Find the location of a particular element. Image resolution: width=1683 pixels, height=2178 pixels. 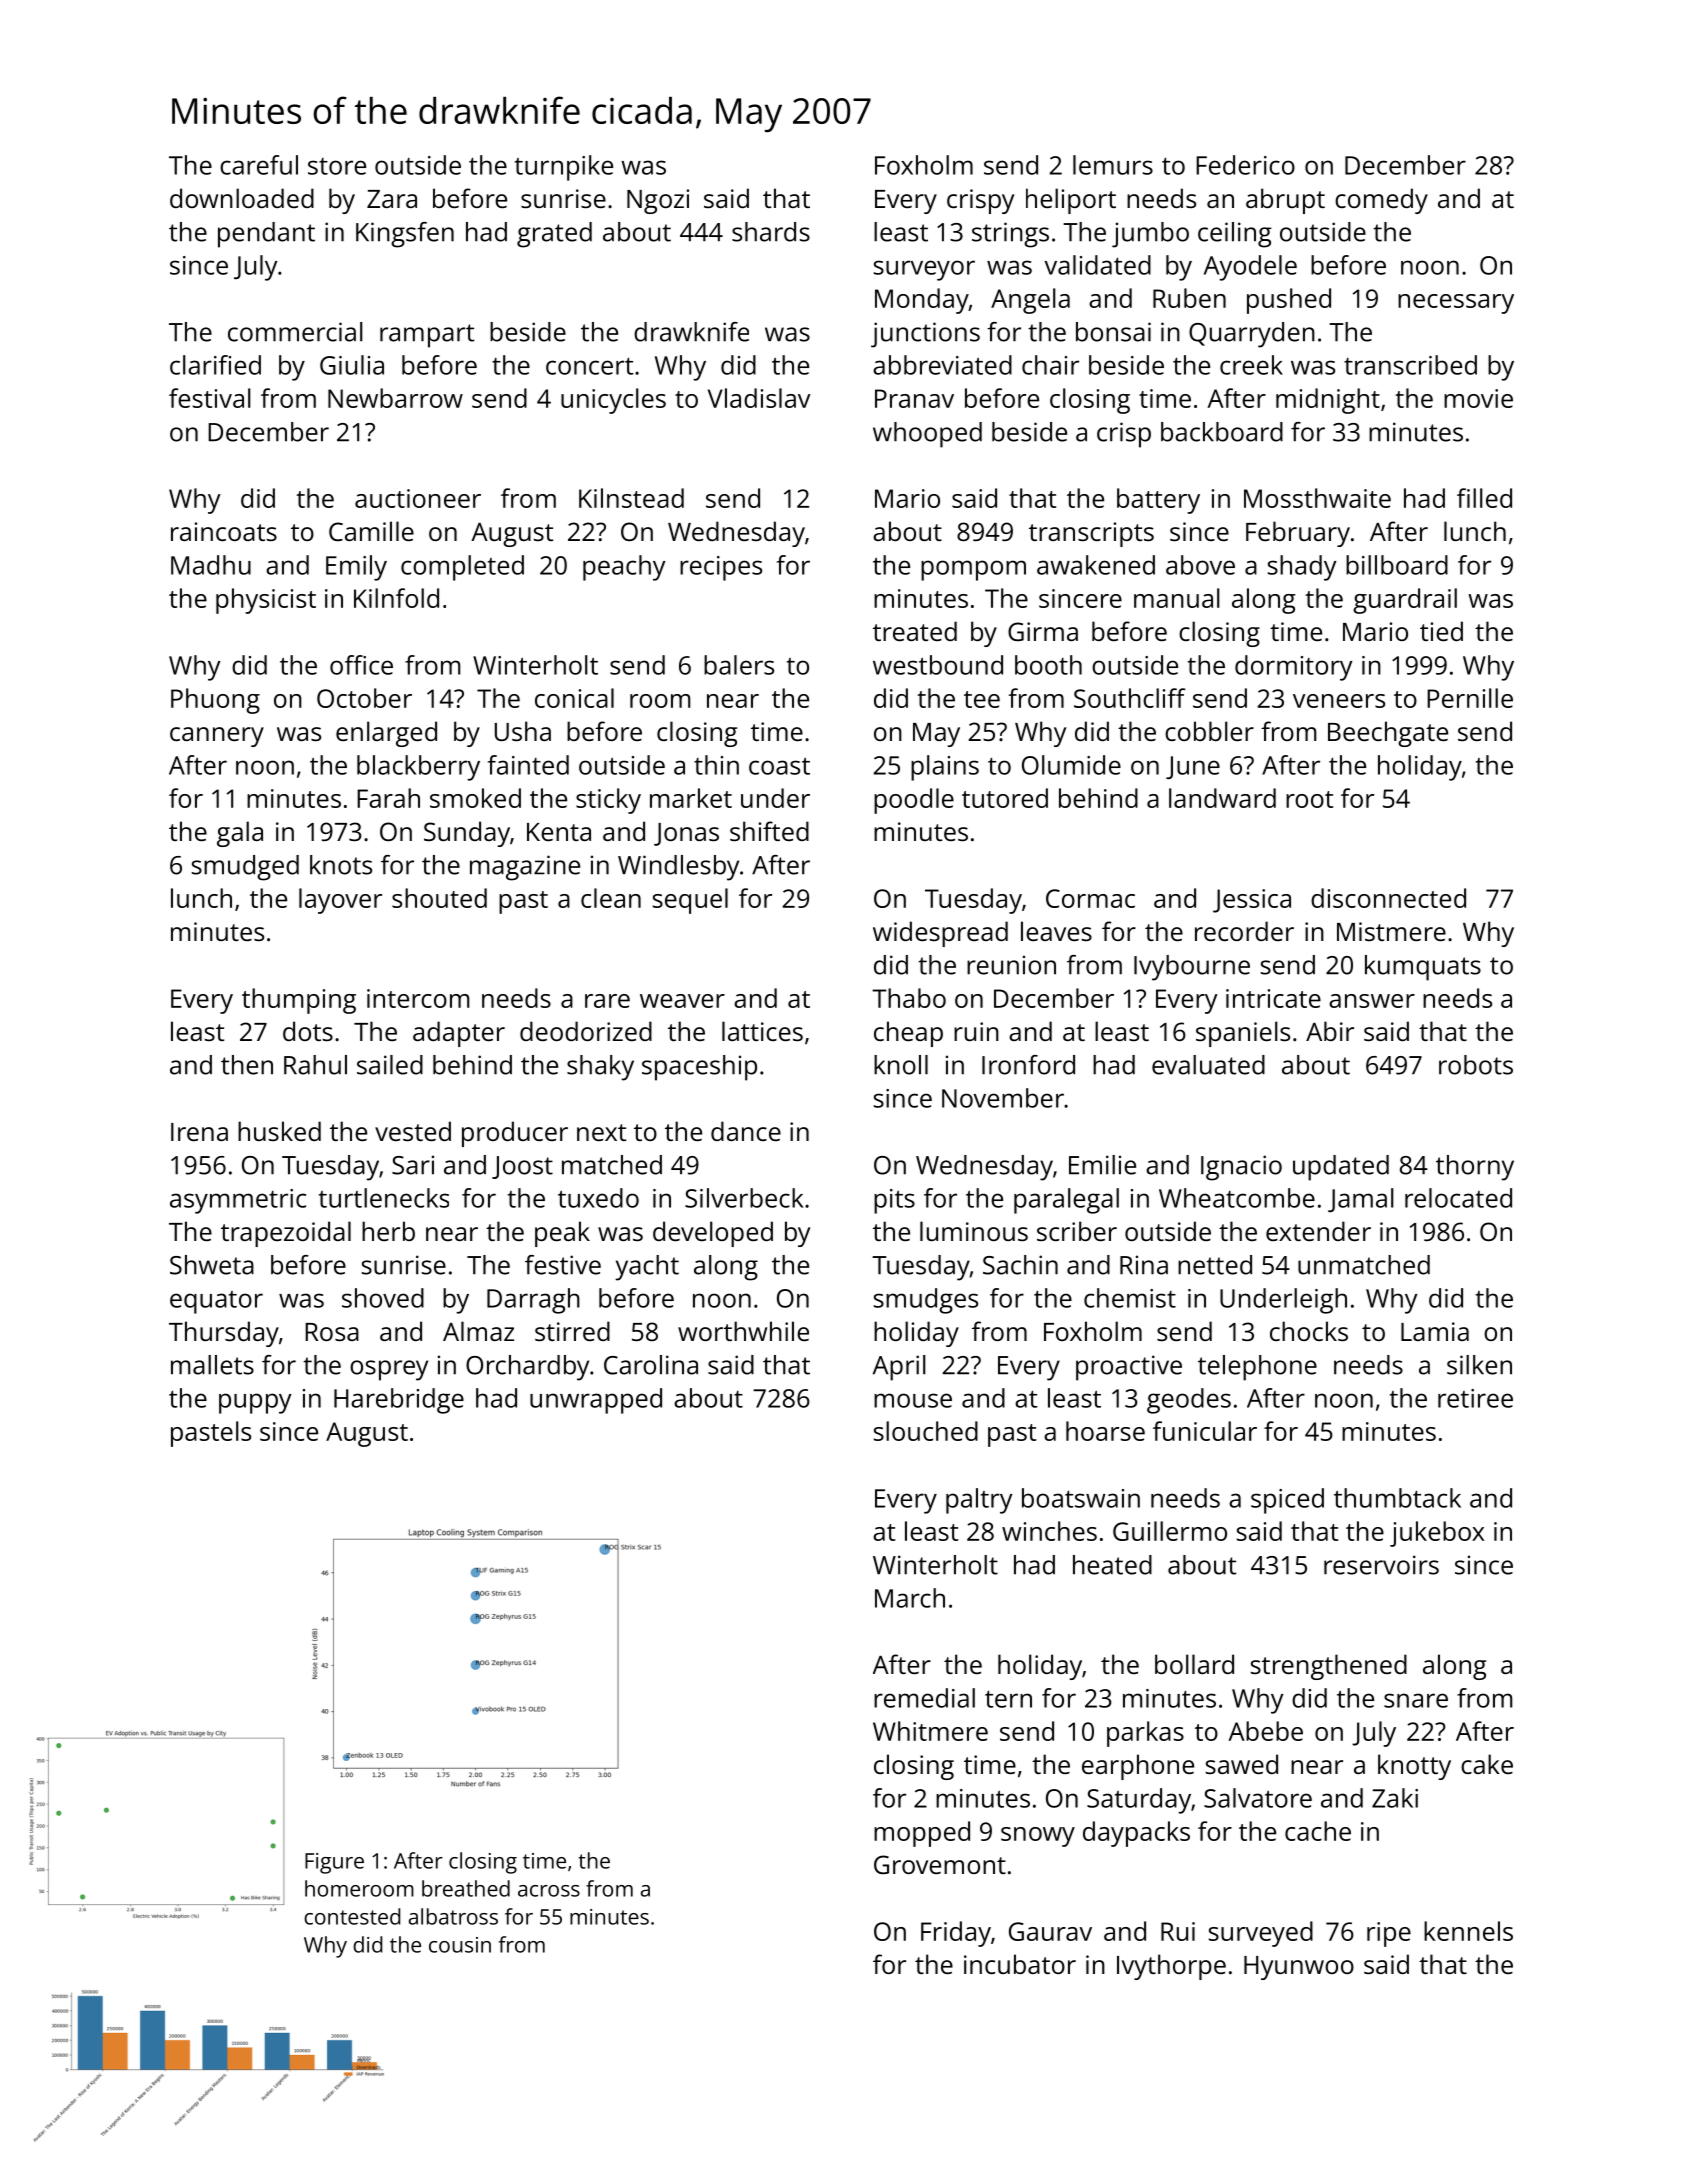

Madhu is located at coordinates (211, 565).
